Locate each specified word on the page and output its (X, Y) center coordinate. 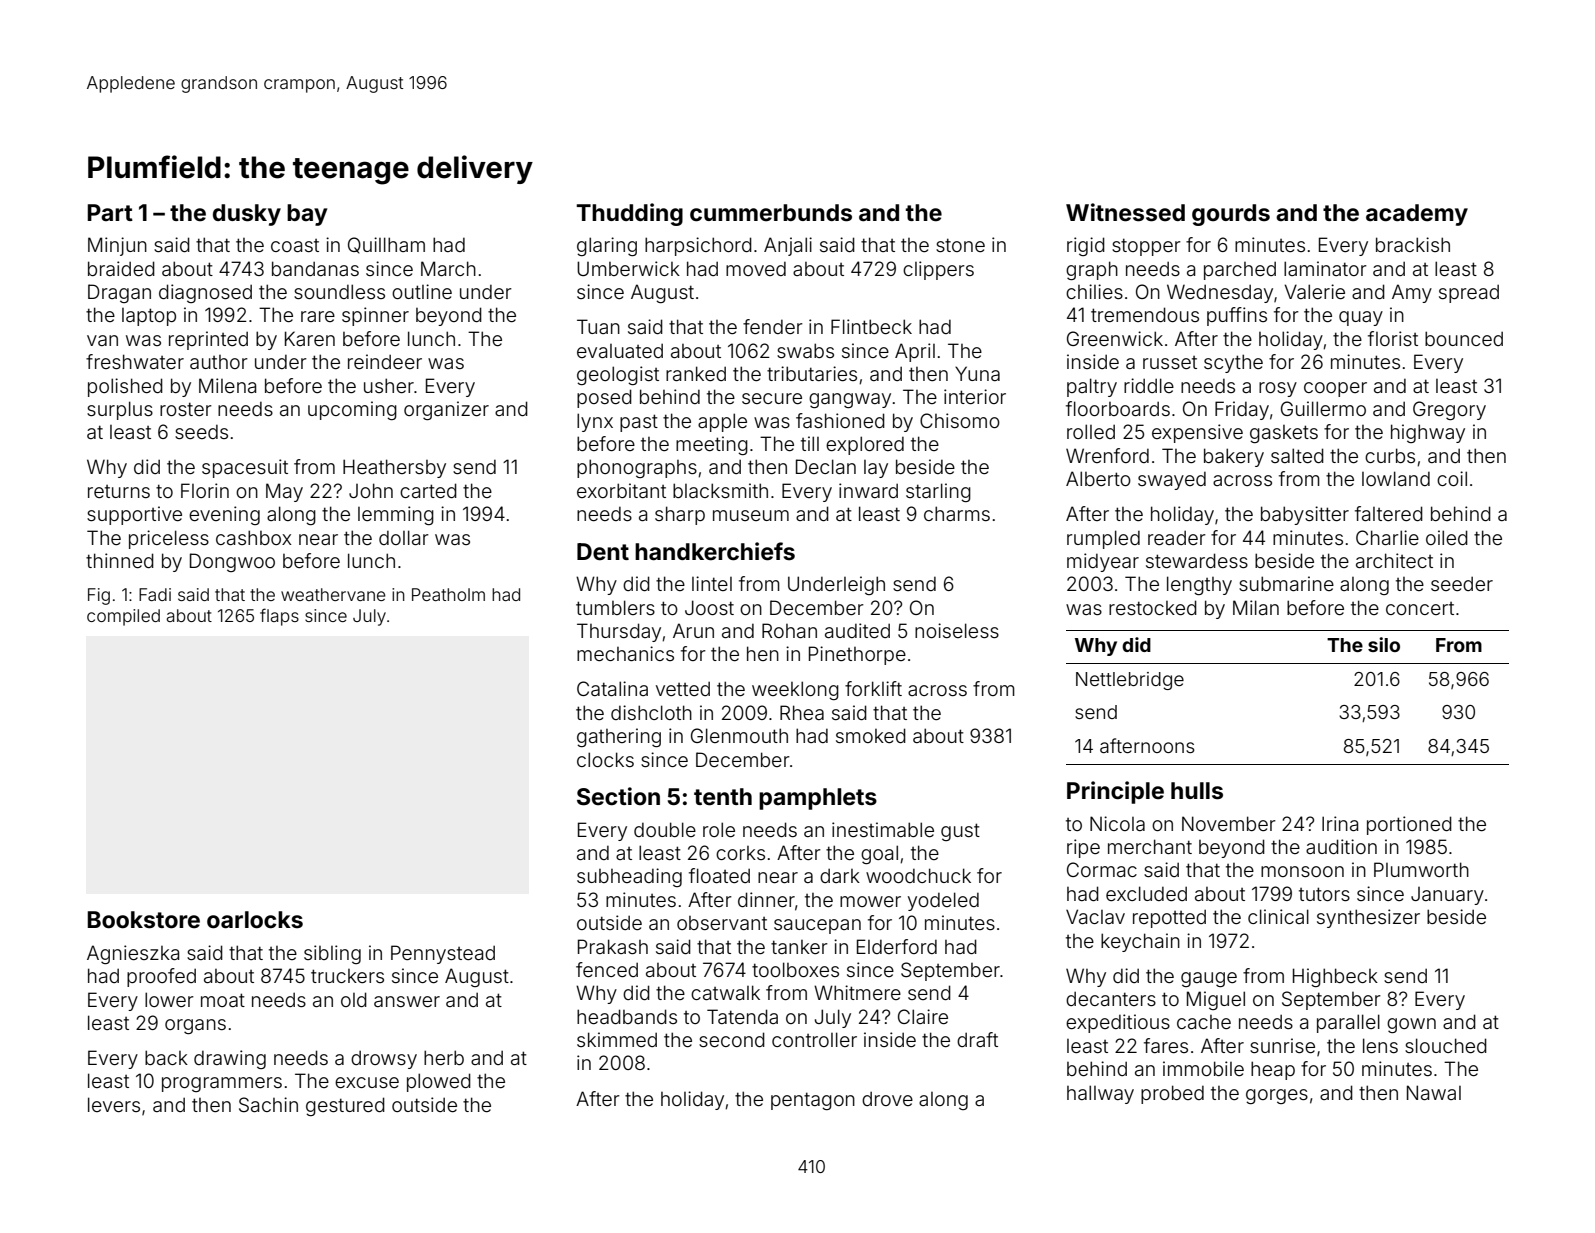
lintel (712, 583)
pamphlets (818, 799)
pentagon (813, 1101)
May (284, 492)
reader (1177, 537)
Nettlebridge (1130, 681)
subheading (629, 877)
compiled (123, 617)
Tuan (598, 326)
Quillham (386, 245)
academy (1417, 215)
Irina (1340, 823)
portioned (1409, 825)
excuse (367, 1082)
